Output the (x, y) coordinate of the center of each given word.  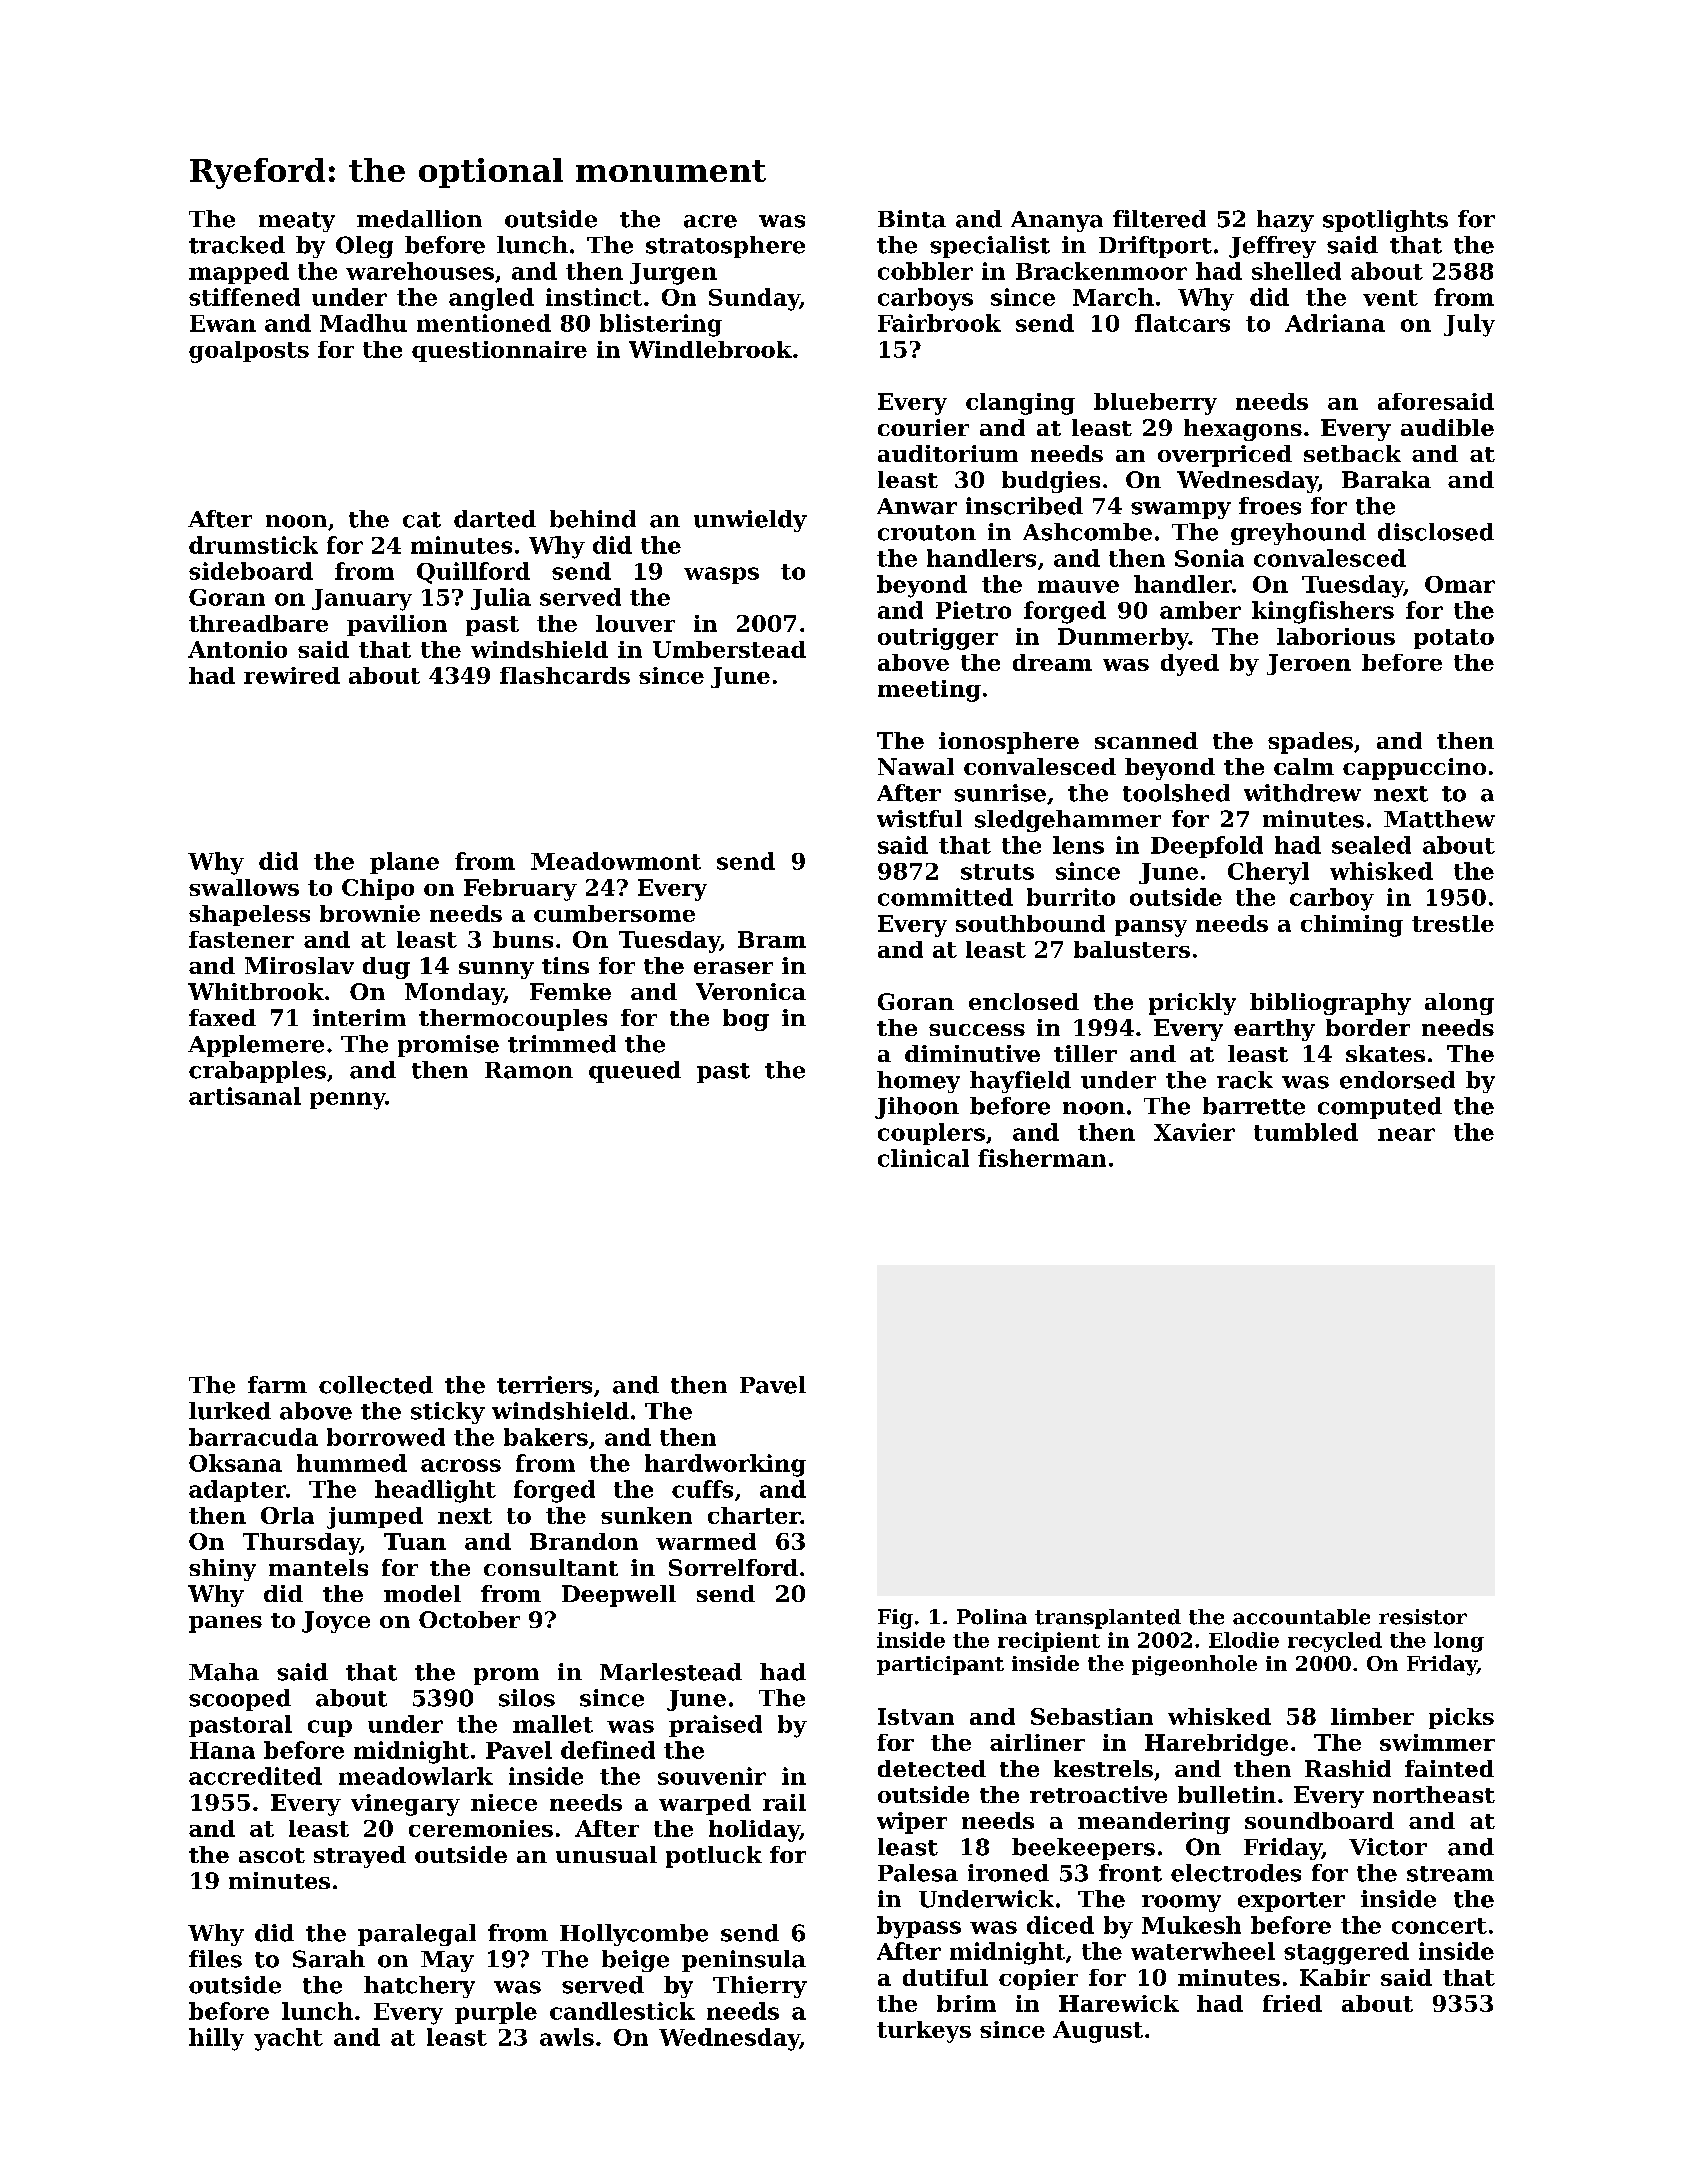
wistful (919, 819)
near (1406, 1134)
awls (567, 2037)
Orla (287, 1515)
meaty (297, 222)
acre (710, 221)
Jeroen (1309, 664)
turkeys (924, 2032)
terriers (544, 1385)
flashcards (565, 675)
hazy (1285, 221)
